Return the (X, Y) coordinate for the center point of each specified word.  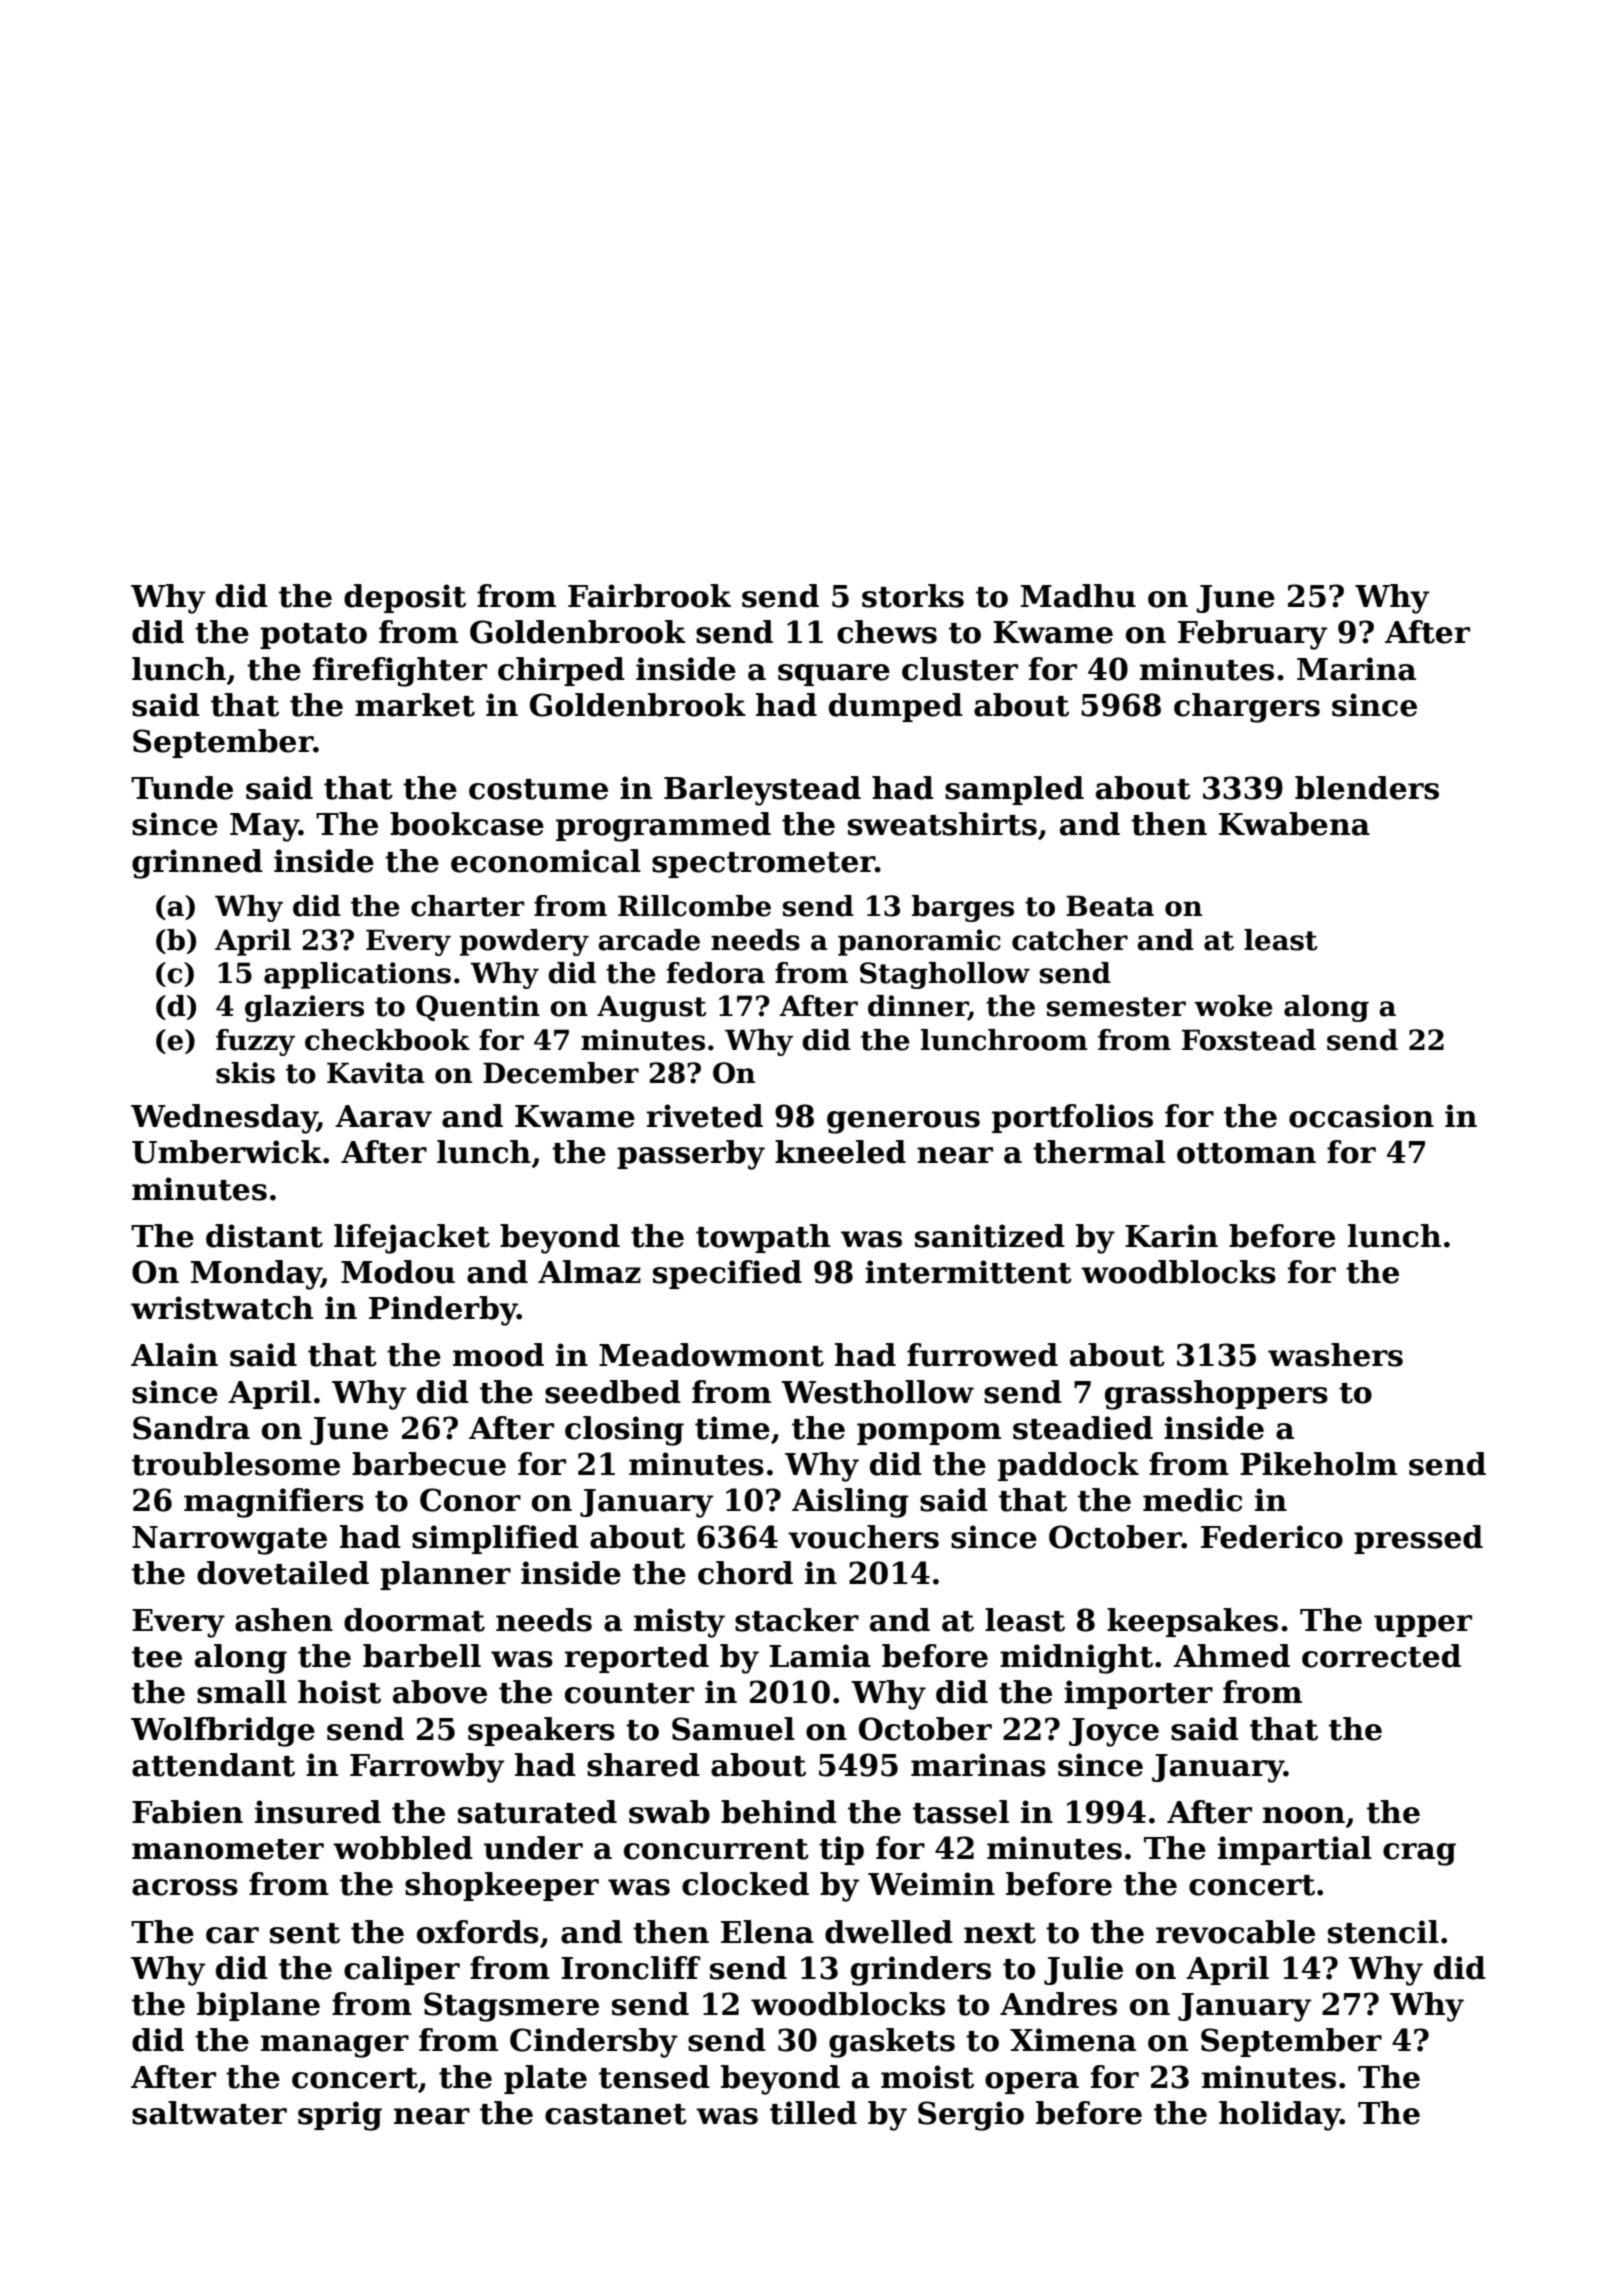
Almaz (589, 1272)
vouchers (863, 1537)
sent (305, 1933)
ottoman (1246, 1153)
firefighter (400, 672)
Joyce (1114, 1732)
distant (264, 1236)
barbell (422, 1656)
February (1252, 635)
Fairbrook (649, 596)
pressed (1418, 1539)
